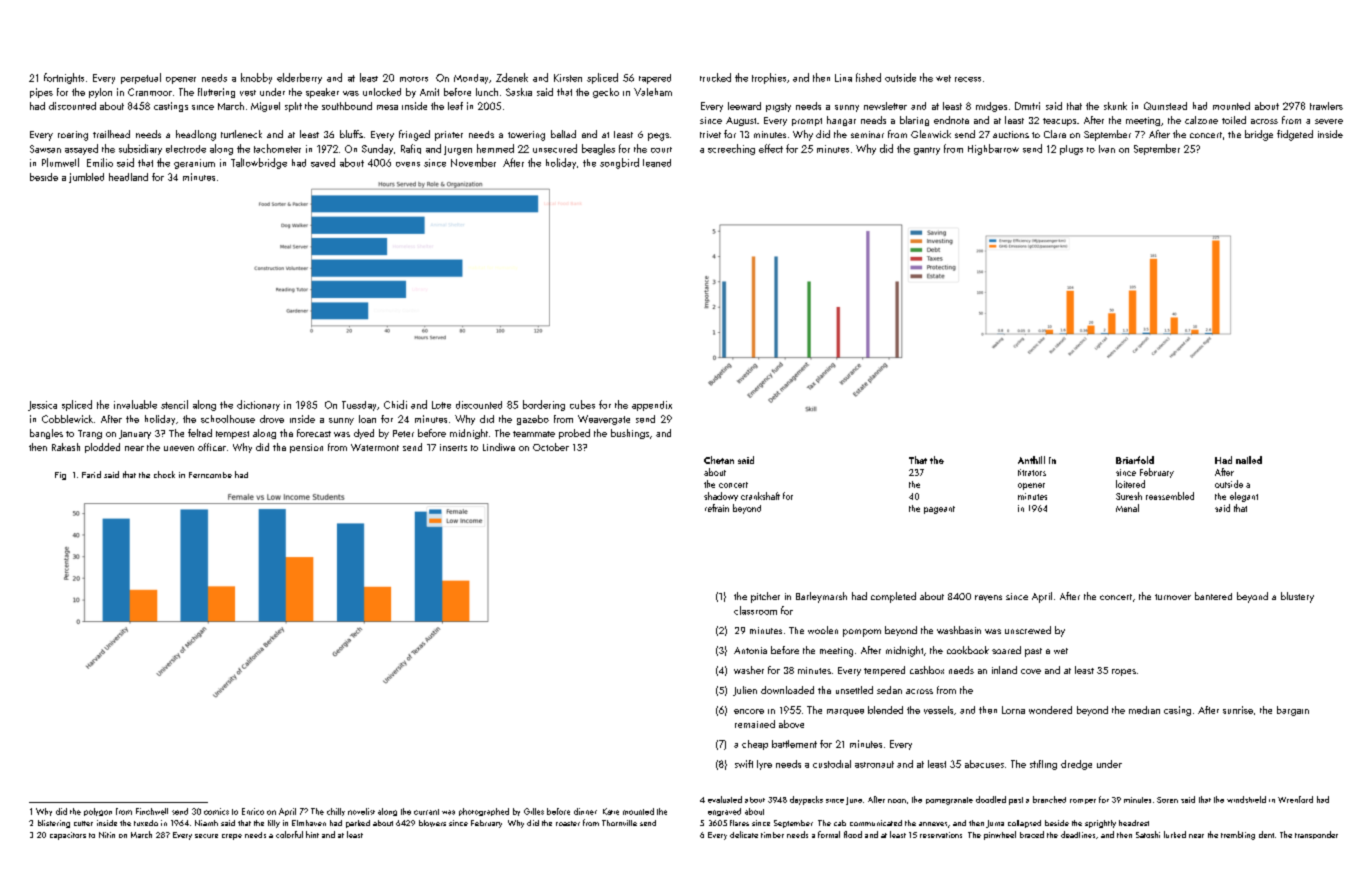  I want to click on Ferncombe, so click(210, 475).
